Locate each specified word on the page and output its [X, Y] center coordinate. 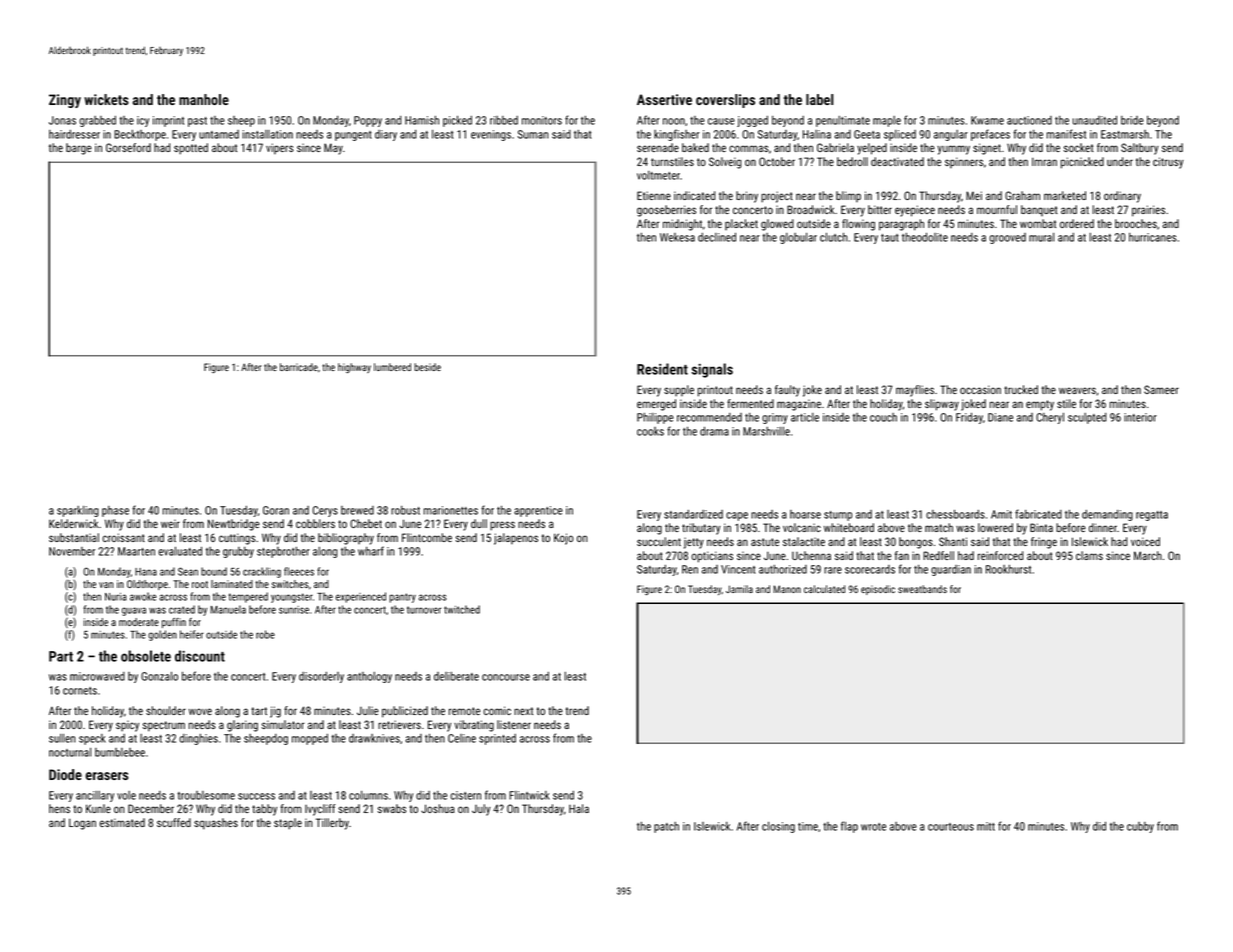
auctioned [1029, 120]
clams [1089, 555]
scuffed [174, 822]
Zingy [65, 101]
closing [778, 827]
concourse [506, 677]
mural [1041, 237]
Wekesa [677, 237]
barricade [299, 367]
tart [259, 711]
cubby [1140, 827]
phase [115, 511]
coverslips [725, 101]
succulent [659, 541]
